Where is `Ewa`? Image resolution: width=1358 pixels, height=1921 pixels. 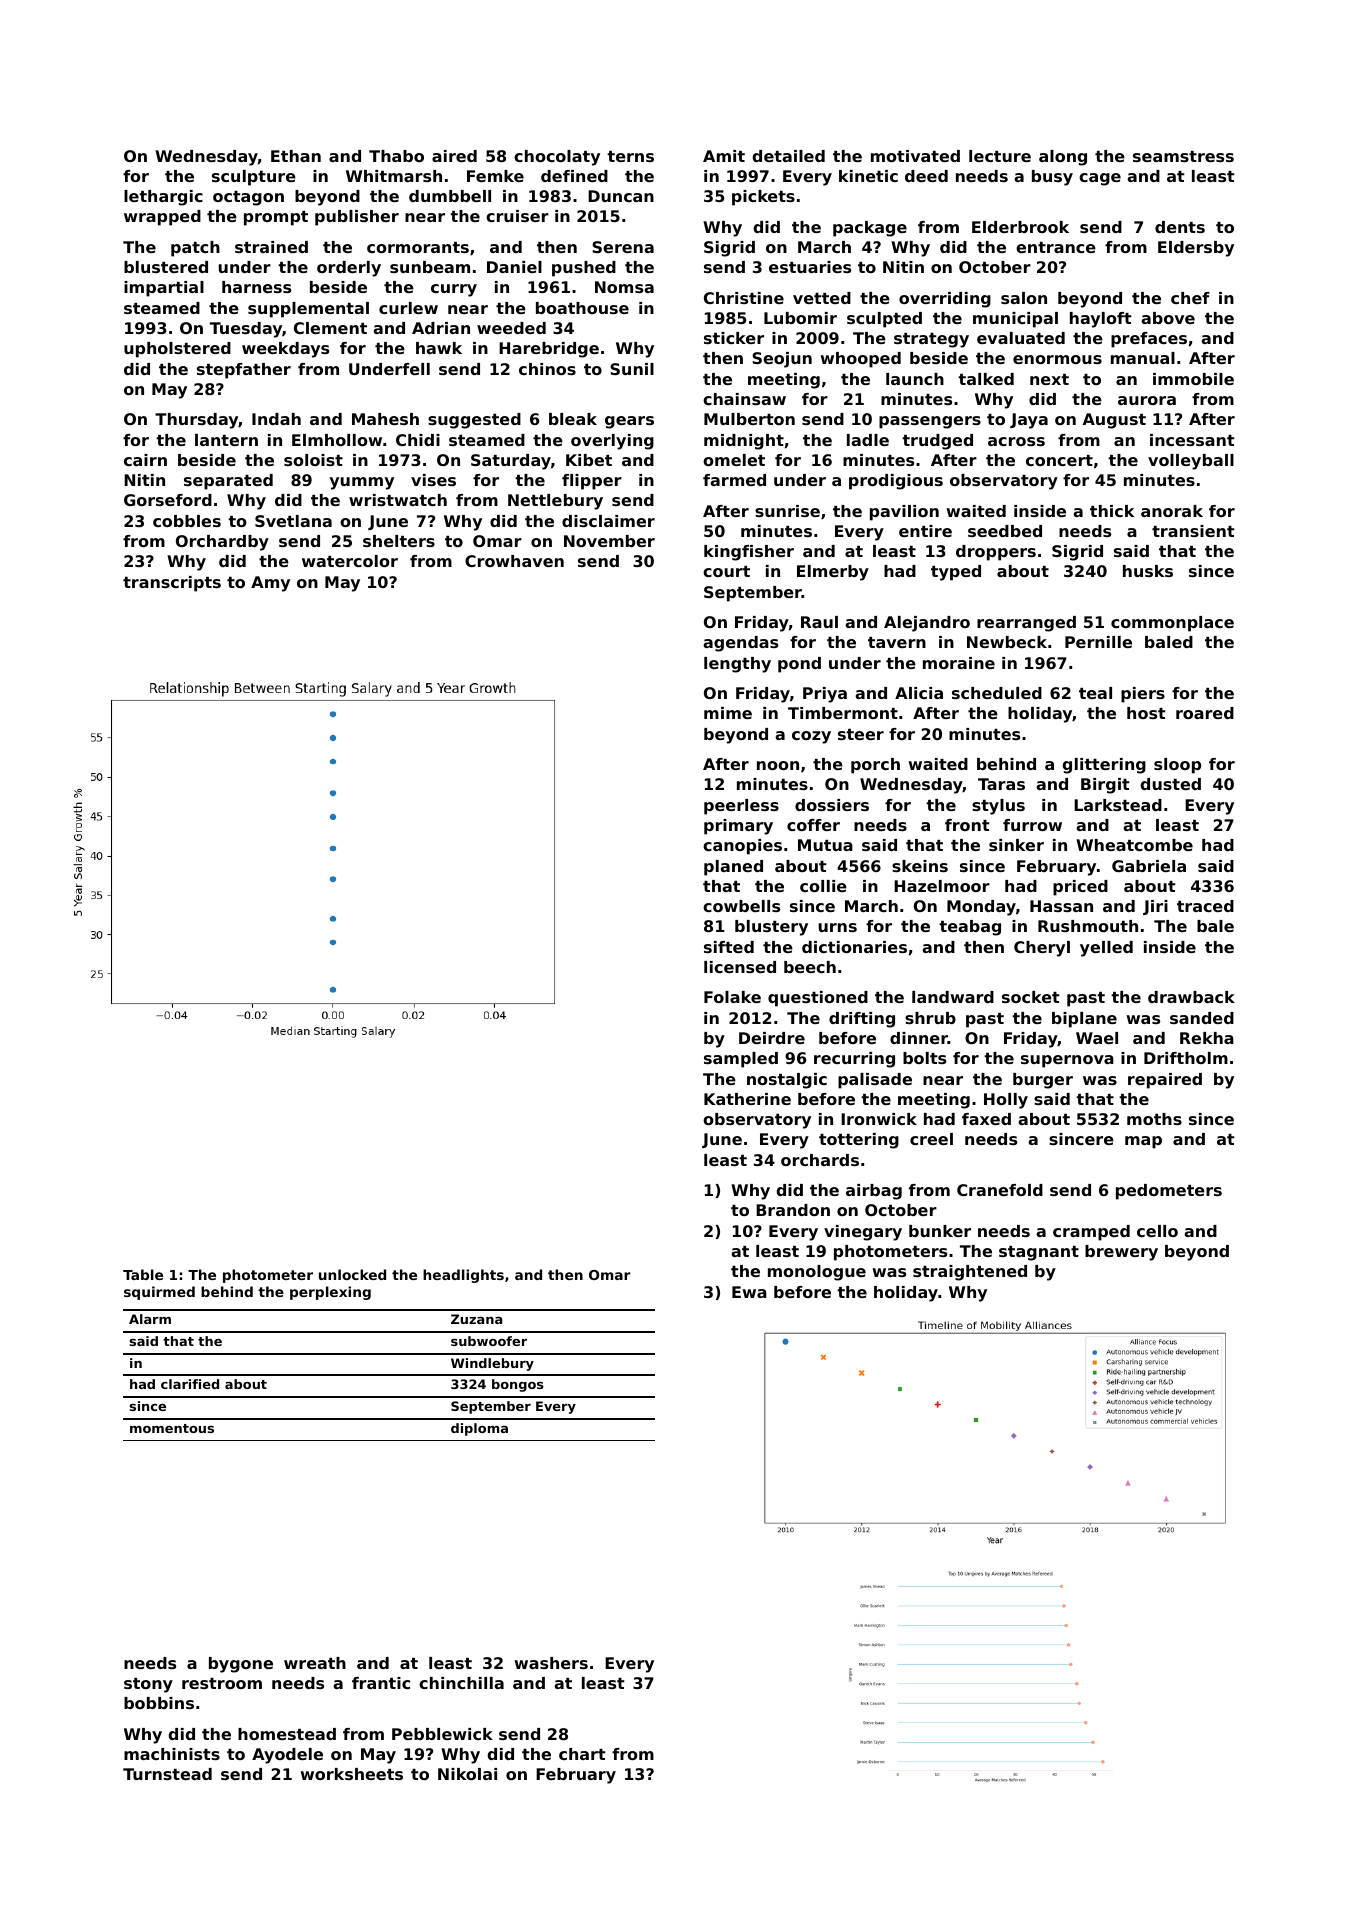
Ewa is located at coordinates (749, 1292).
